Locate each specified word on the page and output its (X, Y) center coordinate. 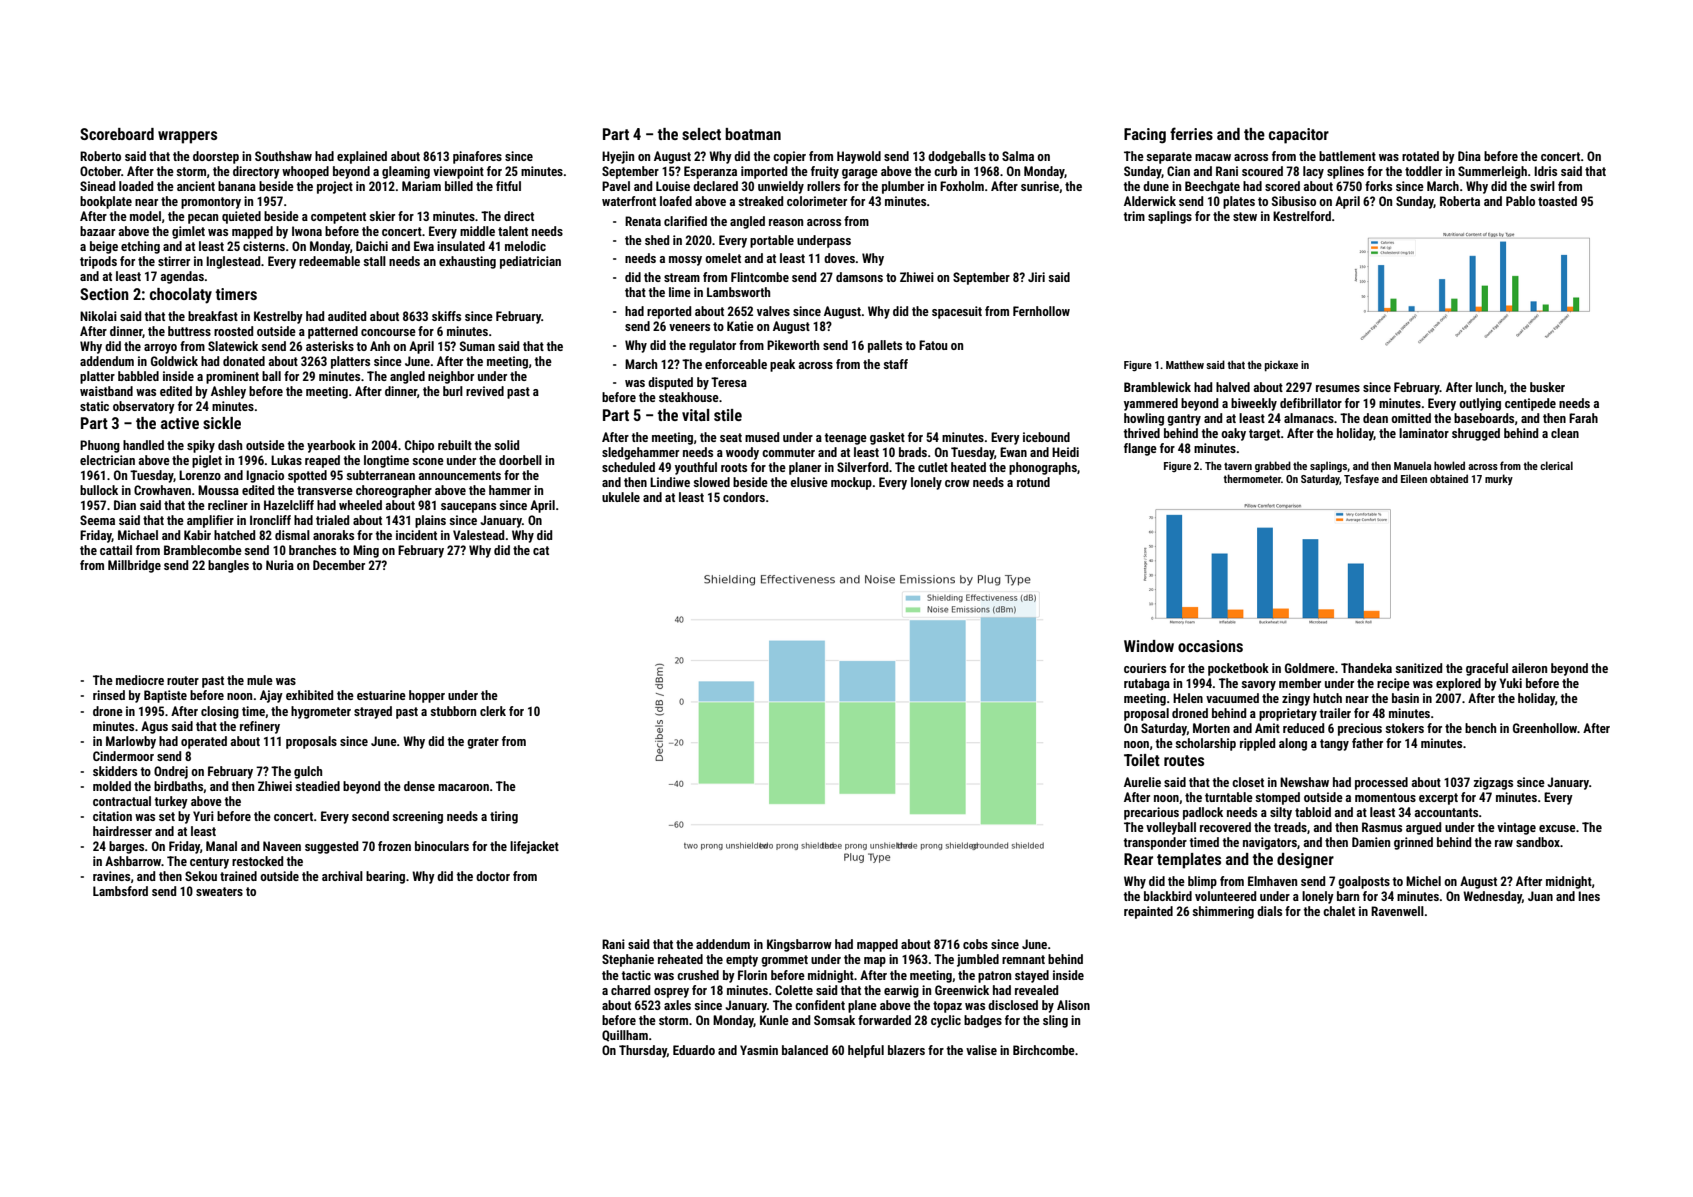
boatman (753, 134)
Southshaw (283, 156)
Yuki (1510, 683)
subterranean (380, 475)
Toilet (1142, 760)
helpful (866, 1051)
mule (260, 680)
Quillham (625, 1036)
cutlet (933, 467)
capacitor (1299, 136)
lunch (1489, 387)
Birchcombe (1044, 1050)
